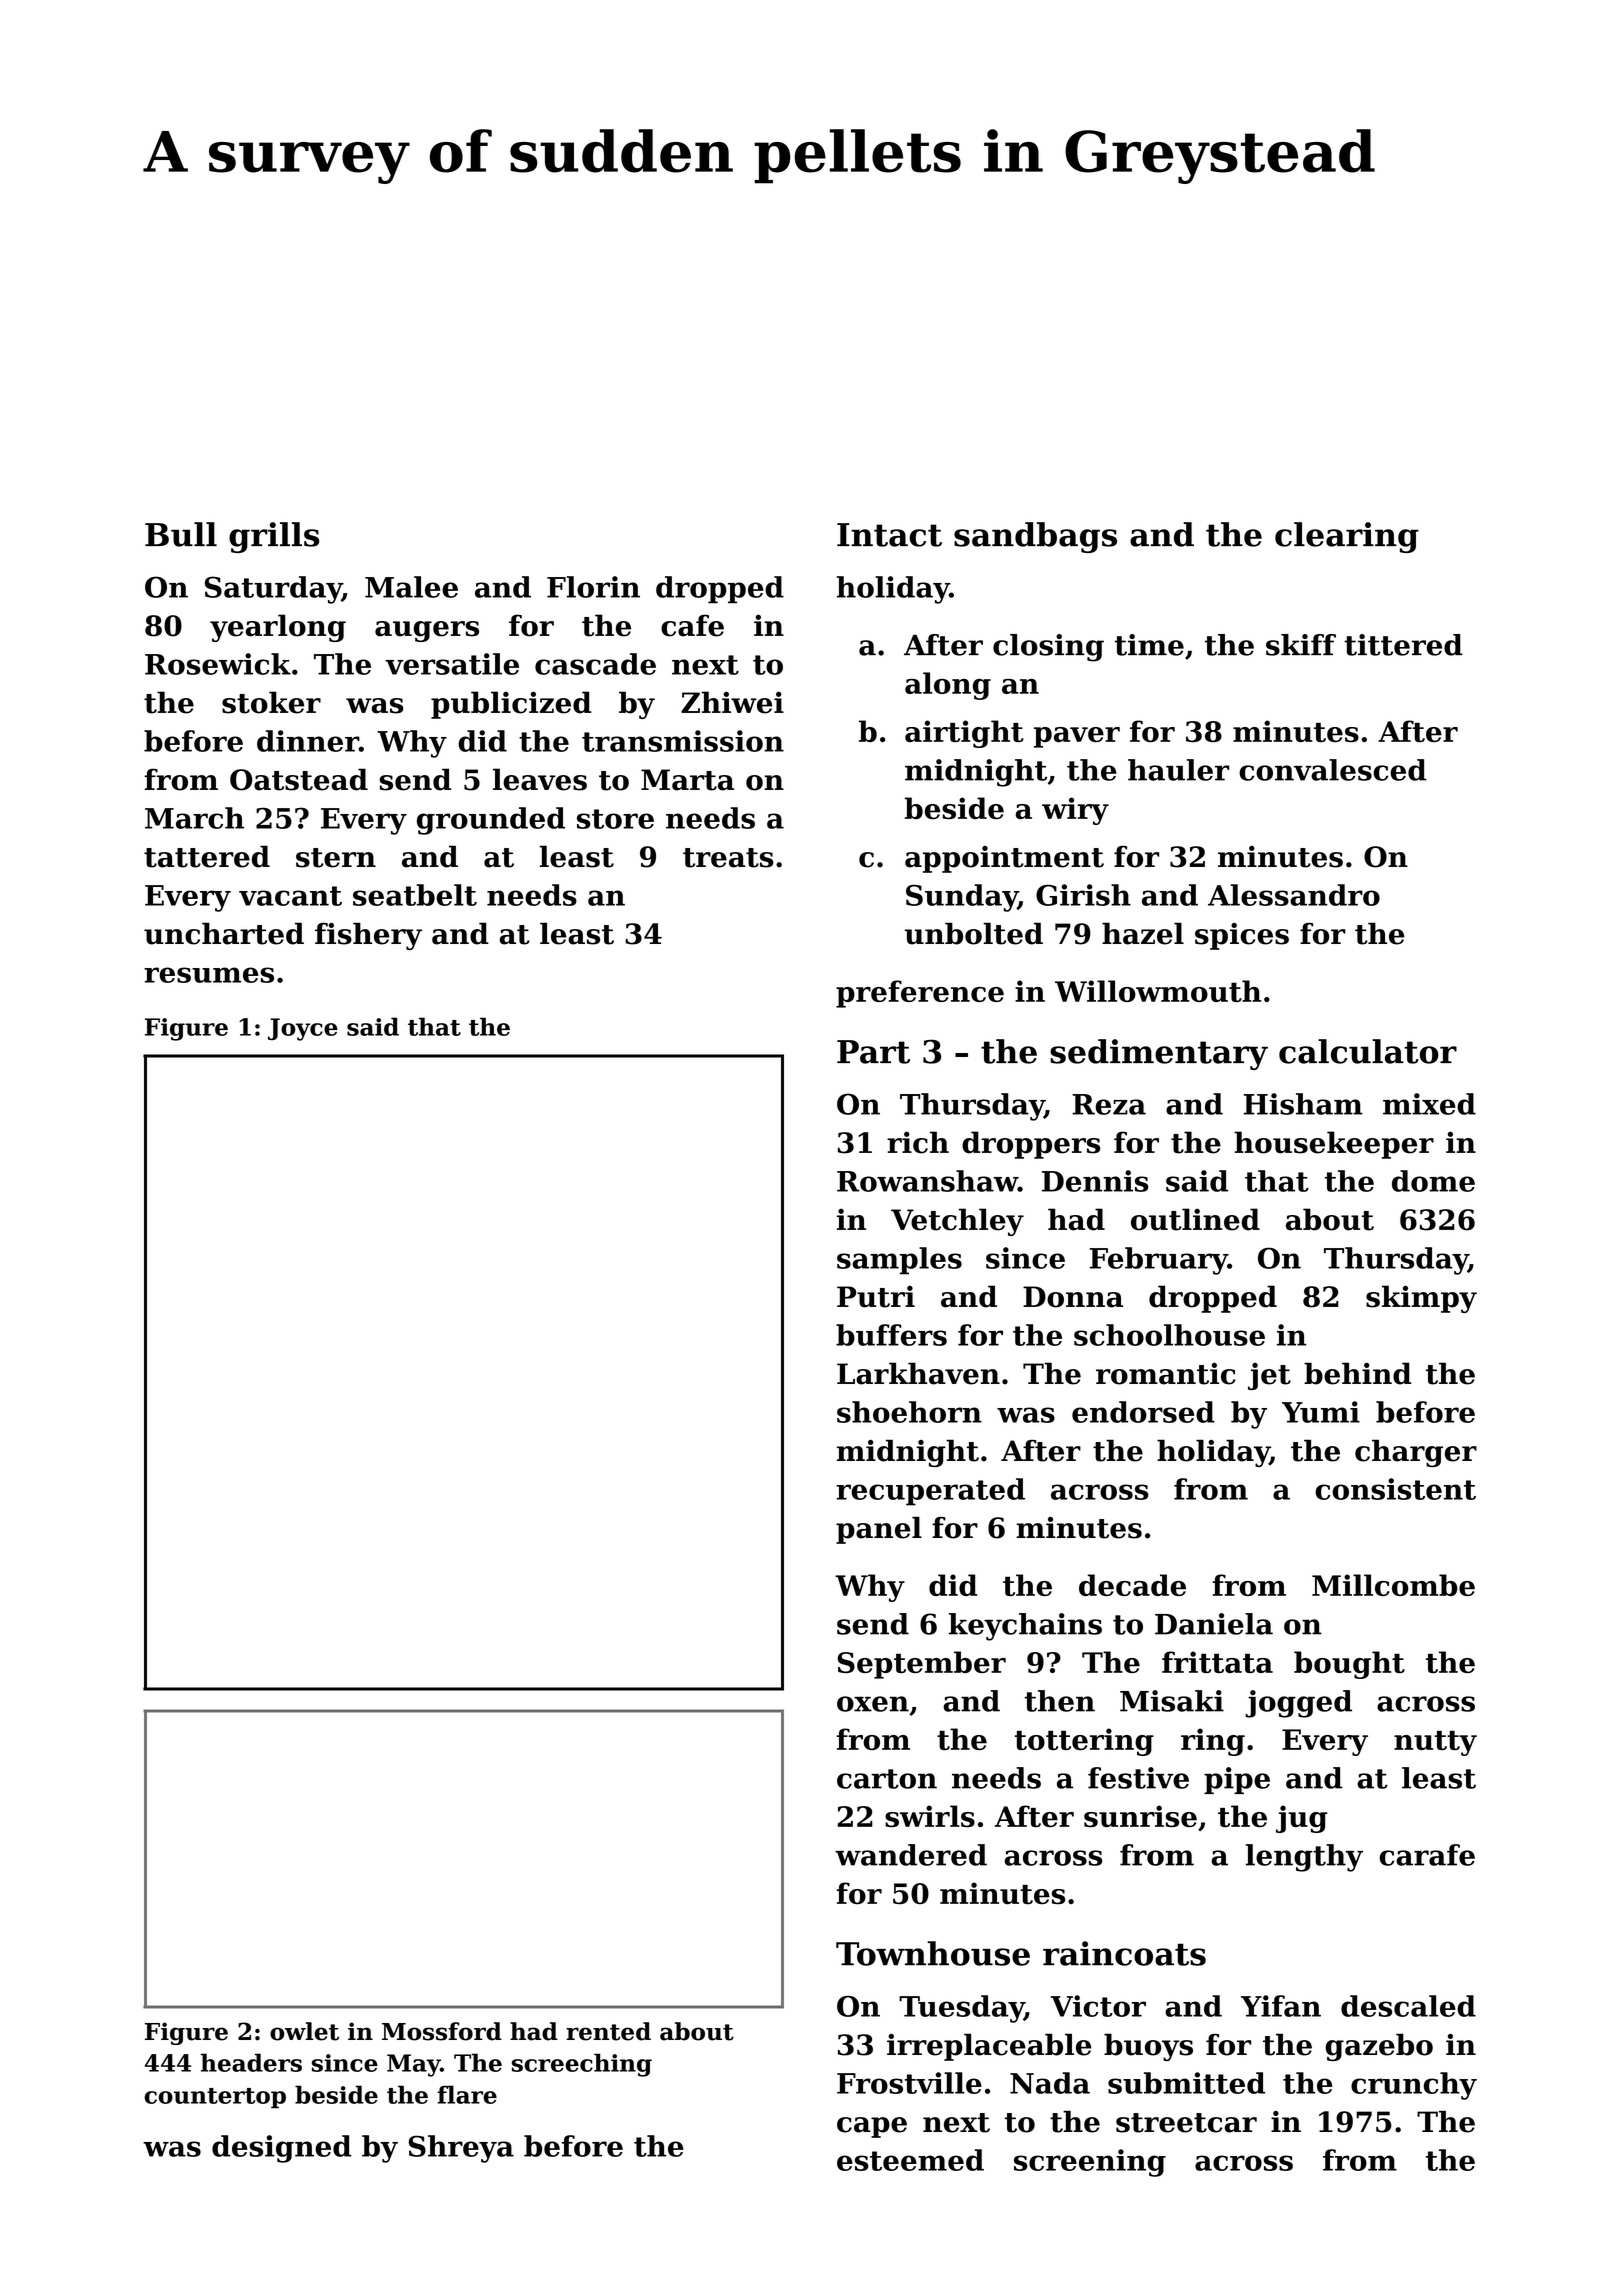  Describe the element at coordinates (281, 2149) in the screenshot. I see `designed` at that location.
